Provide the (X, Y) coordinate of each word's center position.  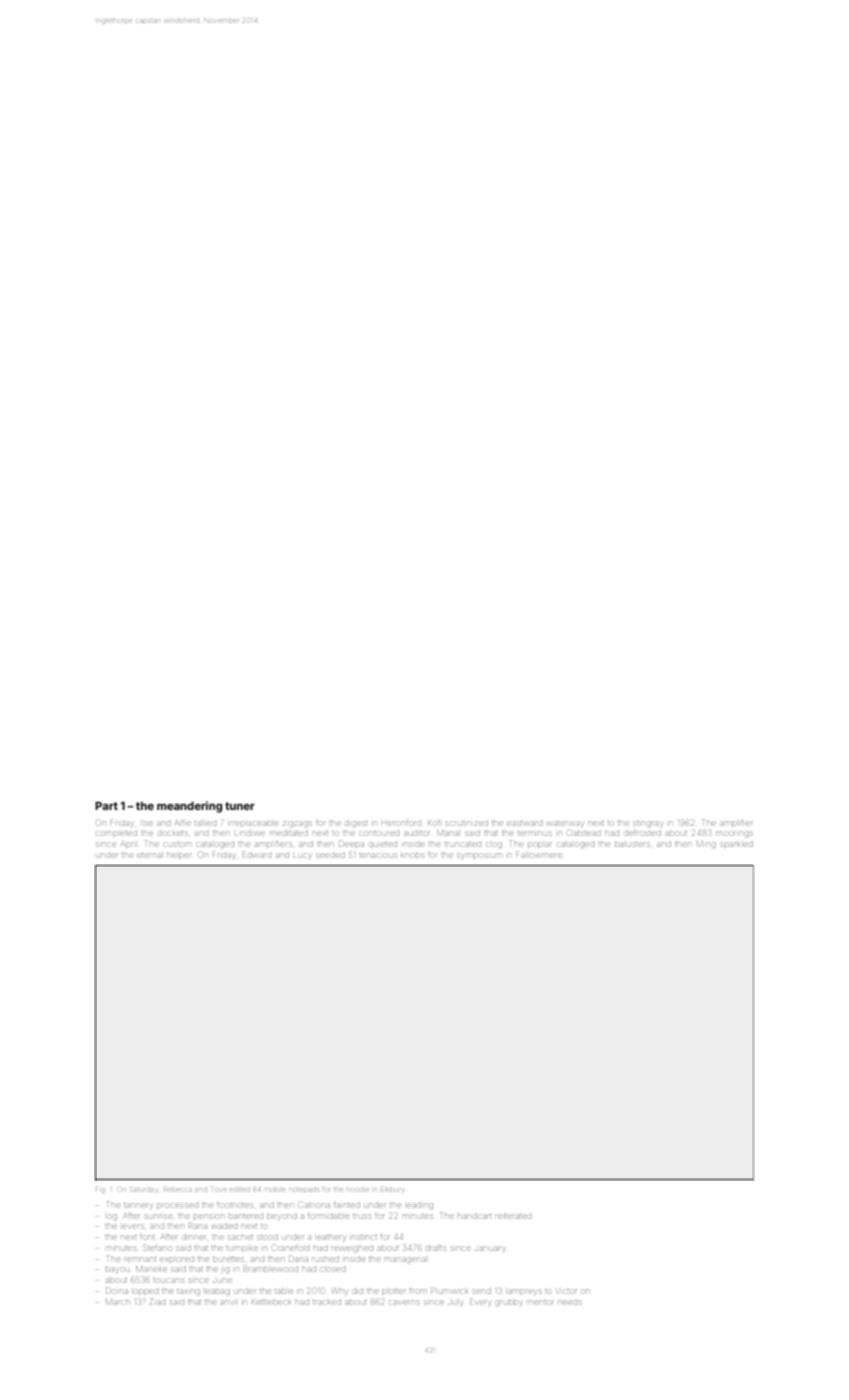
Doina (117, 1290)
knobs (412, 855)
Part (106, 806)
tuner (240, 806)
